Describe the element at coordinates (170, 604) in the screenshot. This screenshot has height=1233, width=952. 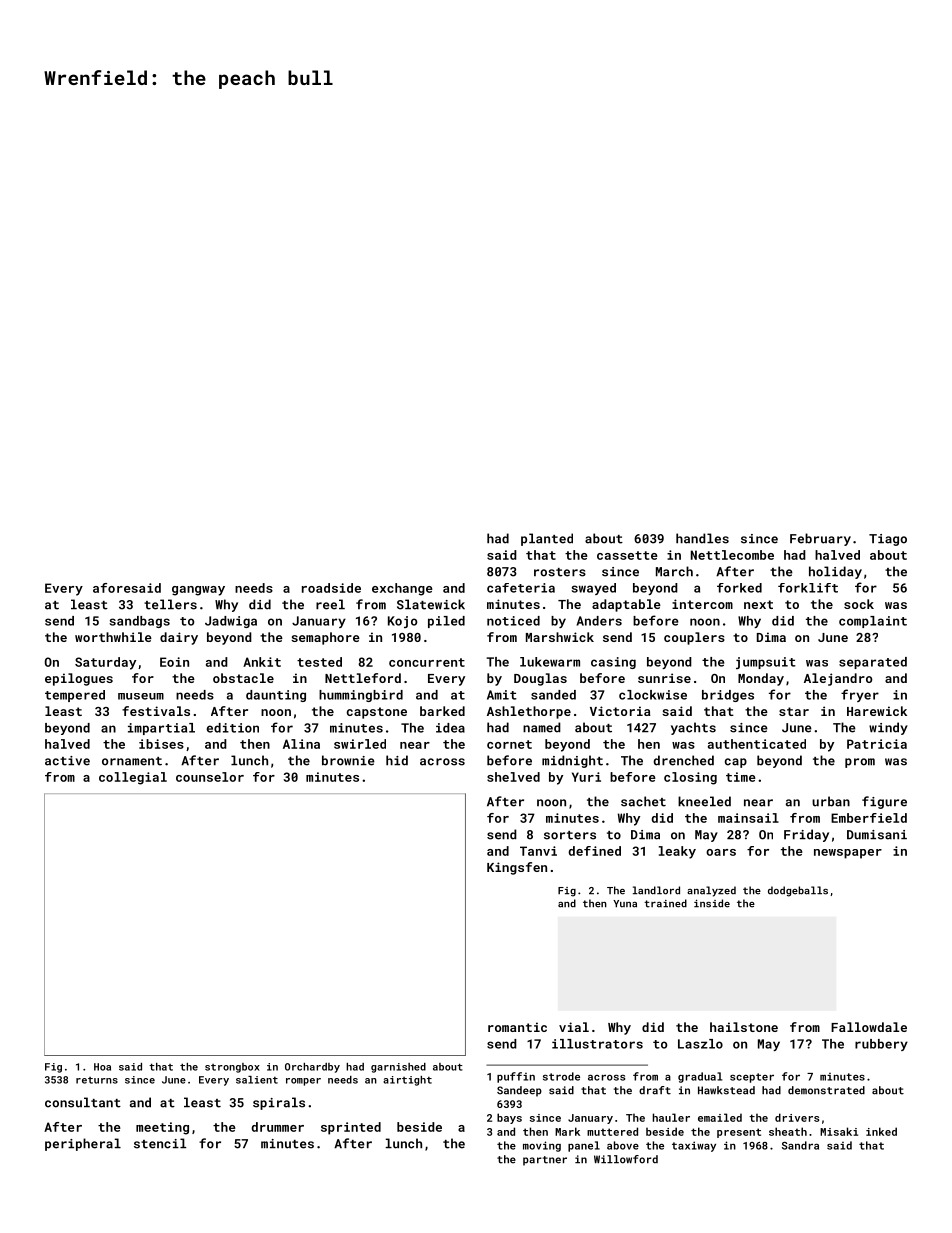
I see `tellers` at that location.
